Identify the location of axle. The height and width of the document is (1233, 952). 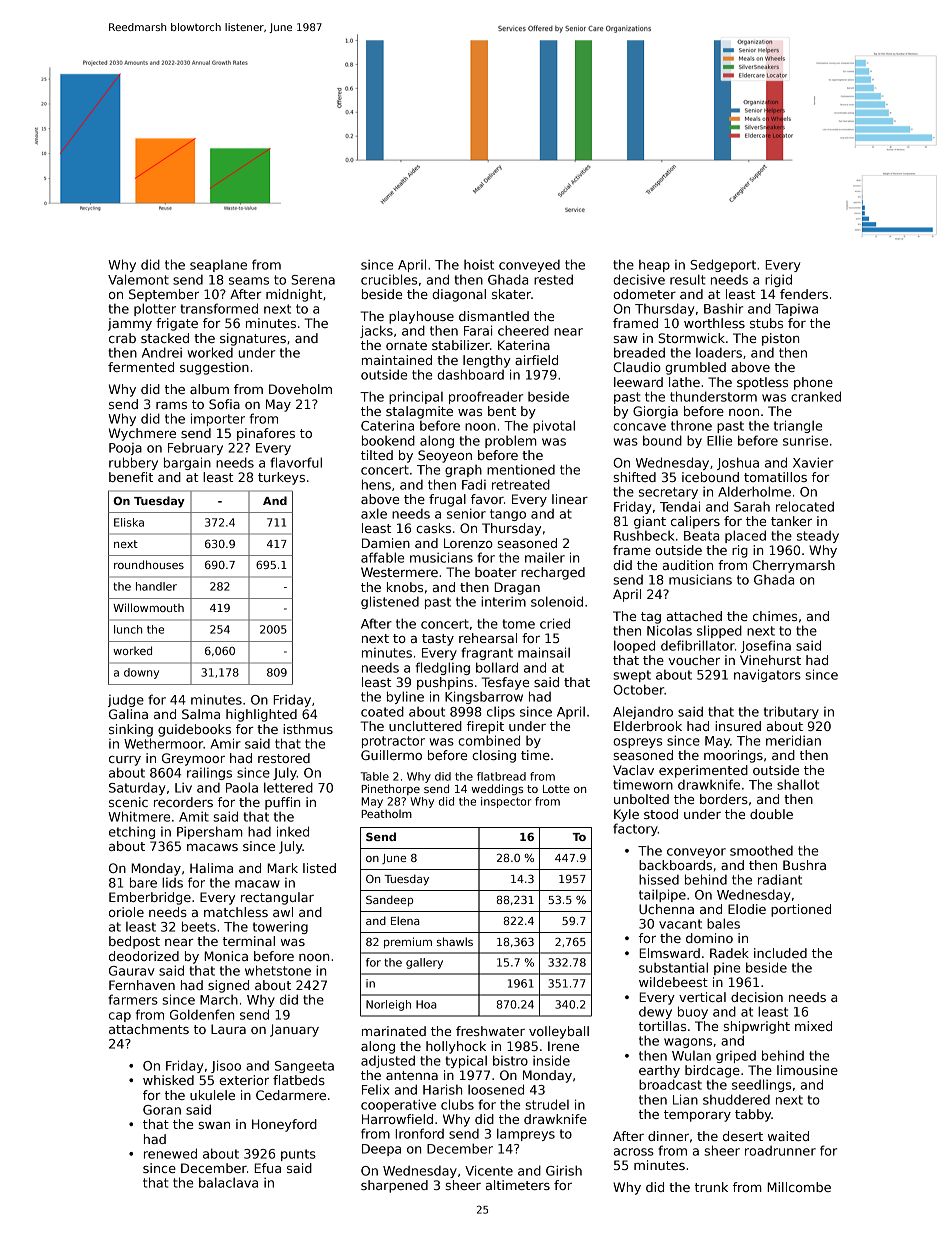
(374, 513).
